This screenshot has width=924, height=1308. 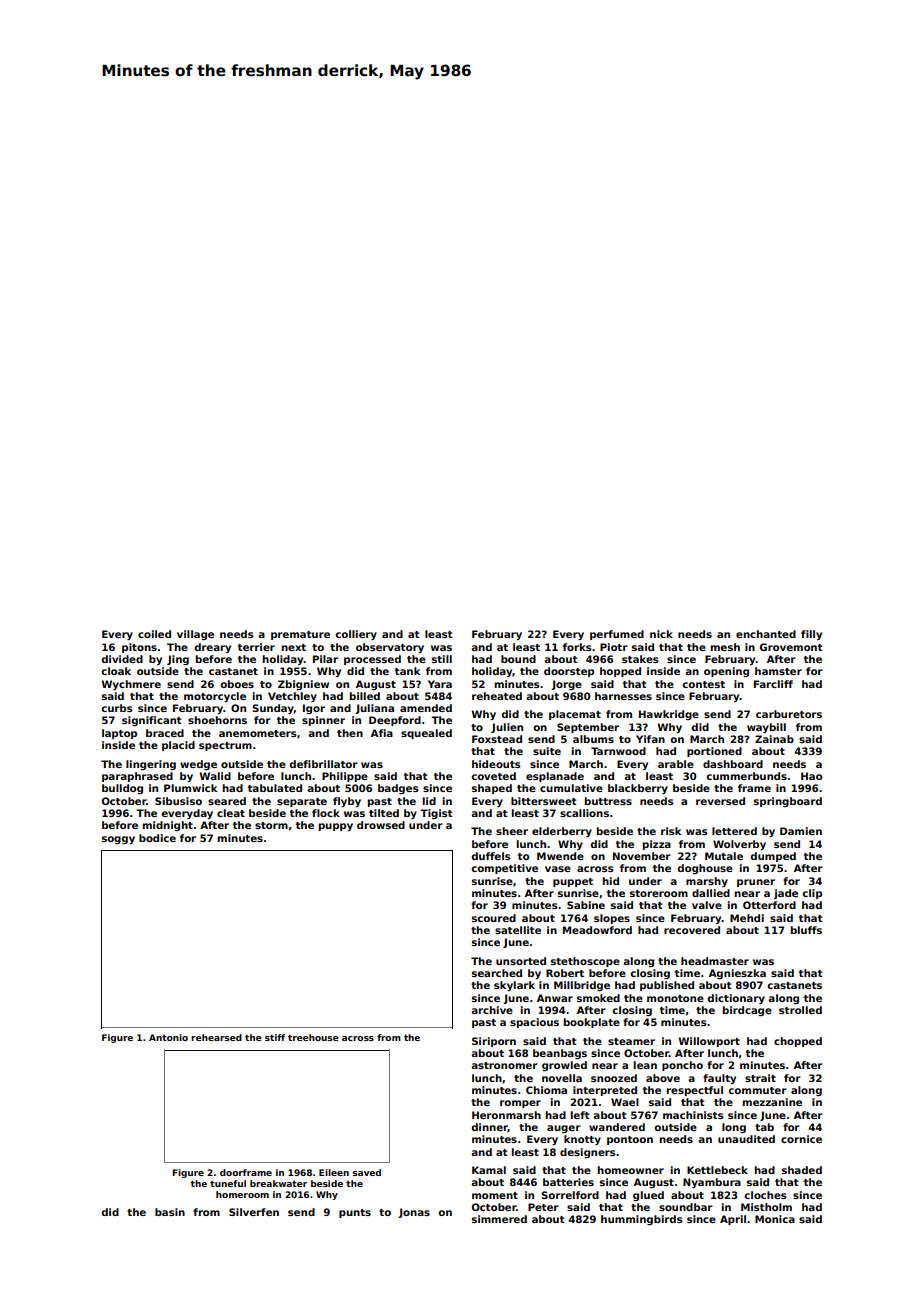 What do you see at coordinates (631, 1041) in the screenshot?
I see `steamer` at bounding box center [631, 1041].
